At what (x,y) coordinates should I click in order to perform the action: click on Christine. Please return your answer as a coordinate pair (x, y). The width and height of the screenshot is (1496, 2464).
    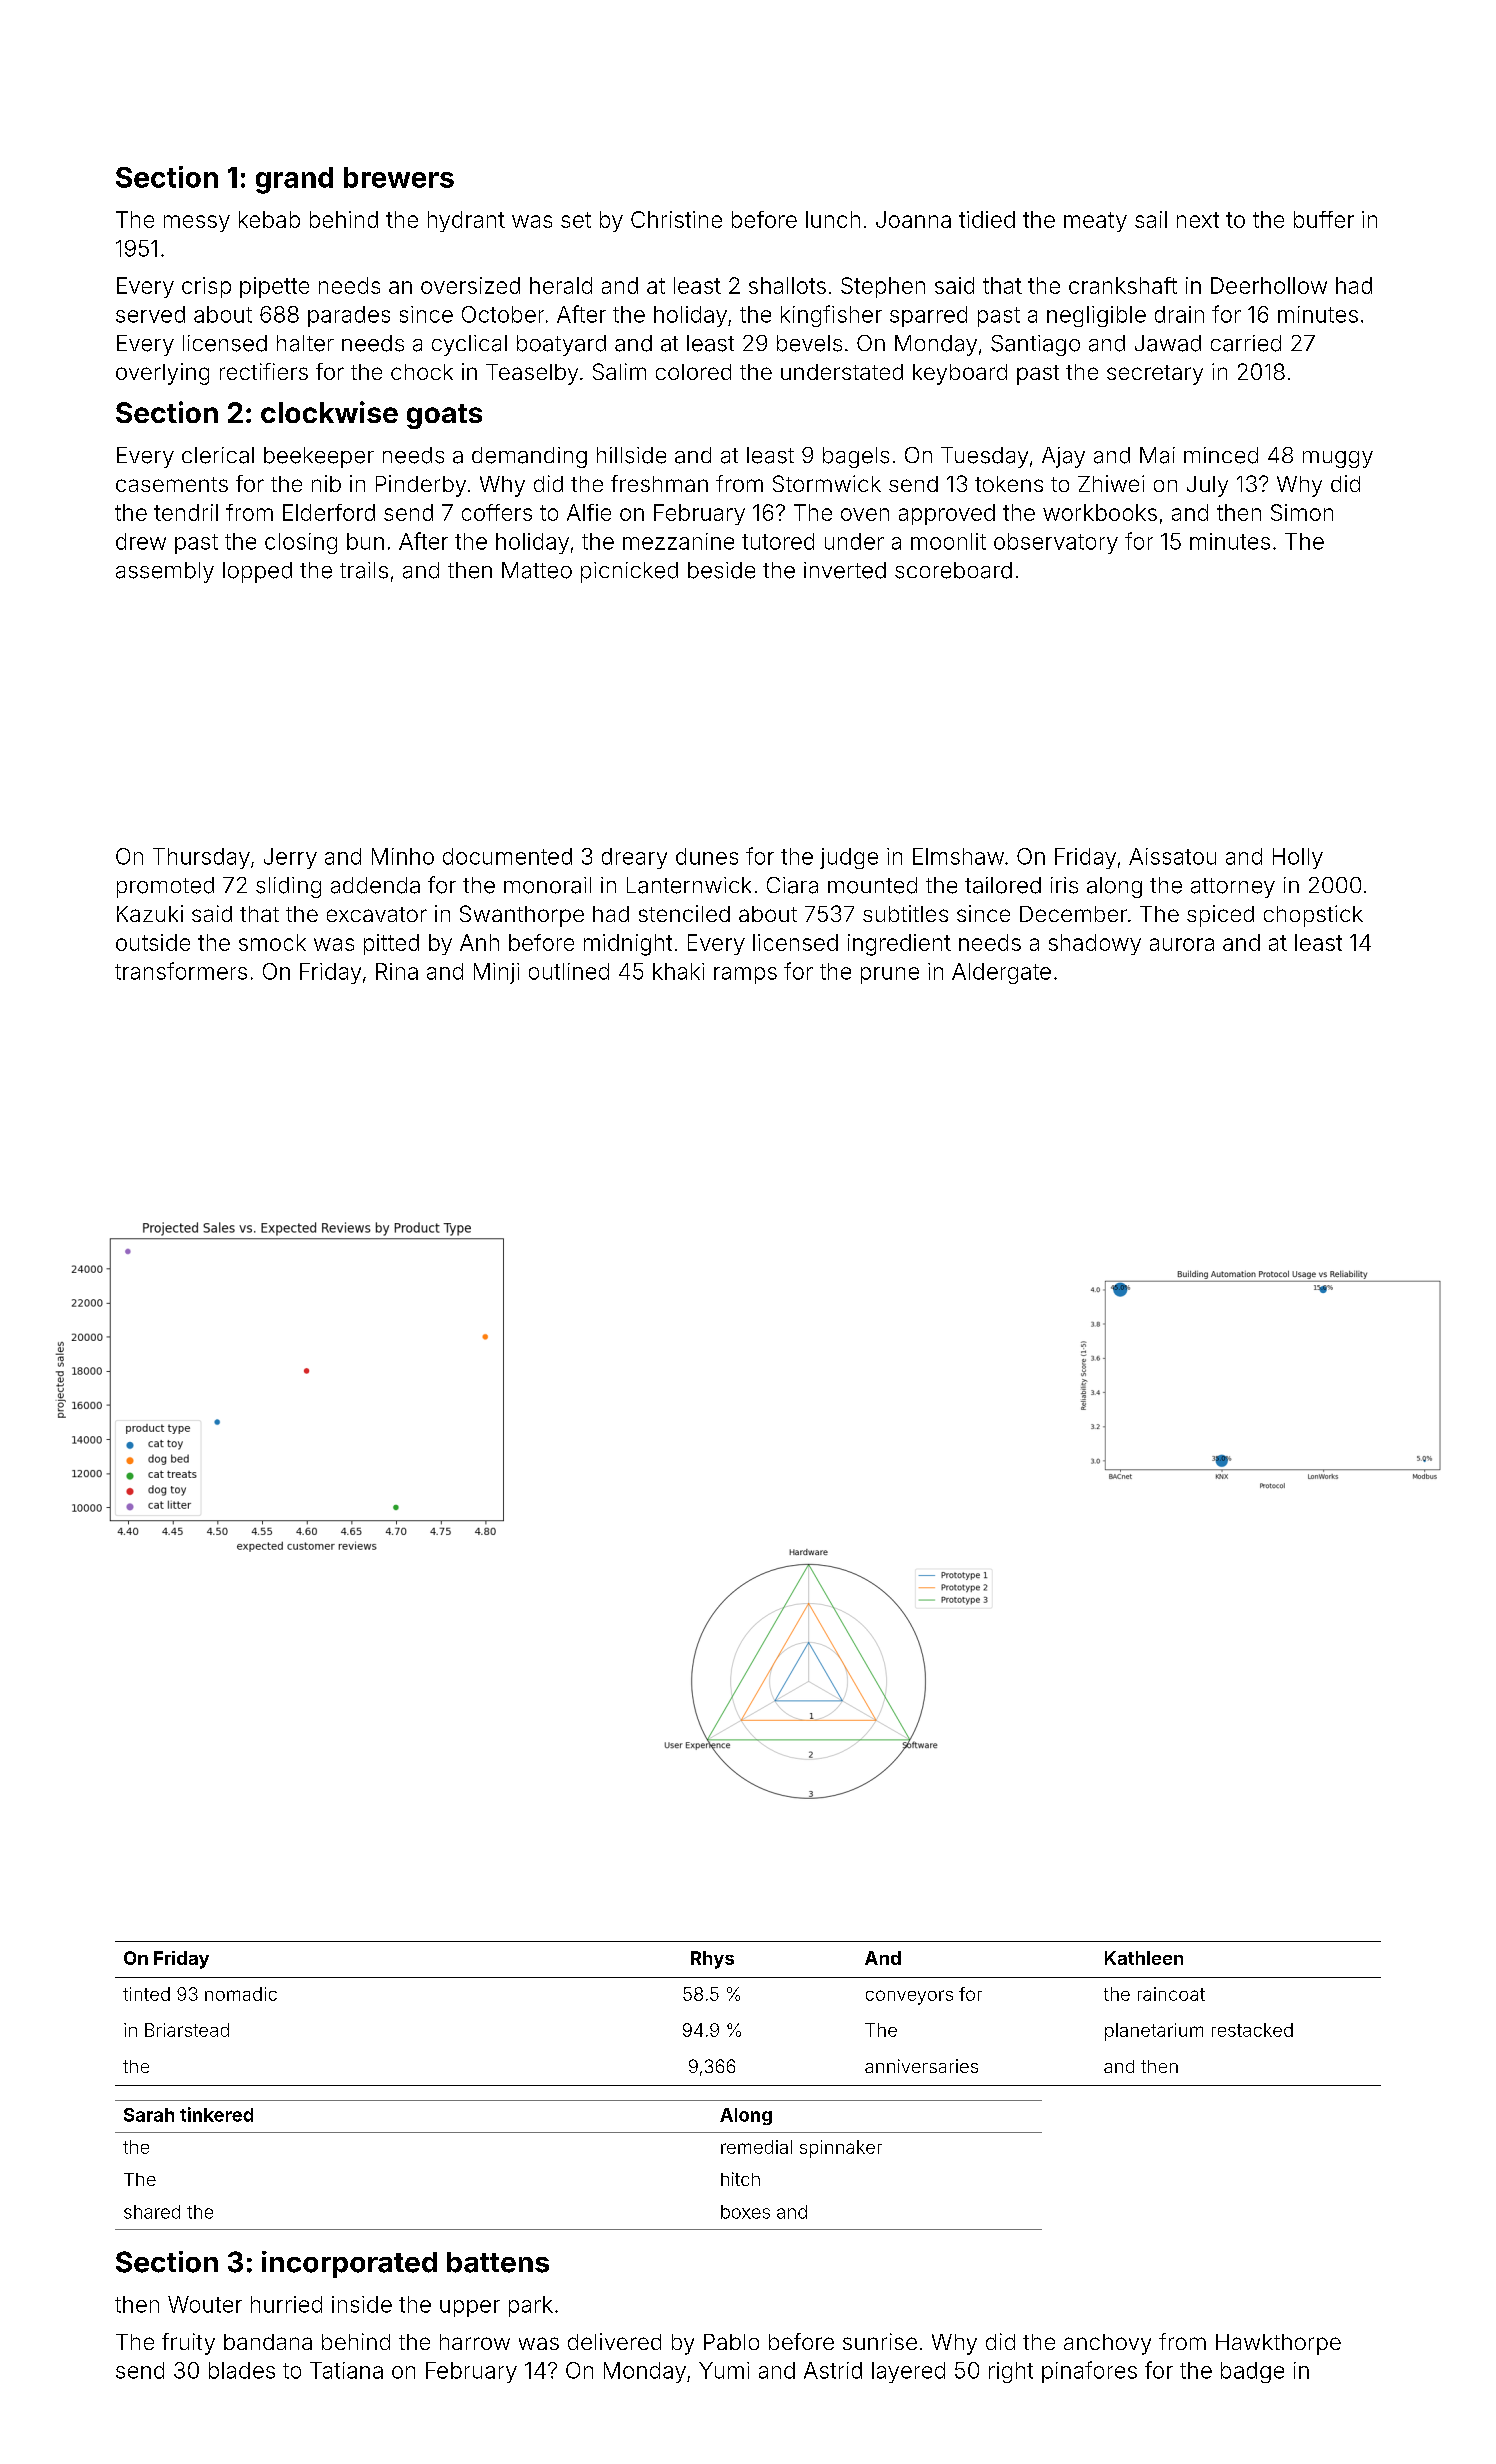
    Looking at the image, I should click on (676, 219).
